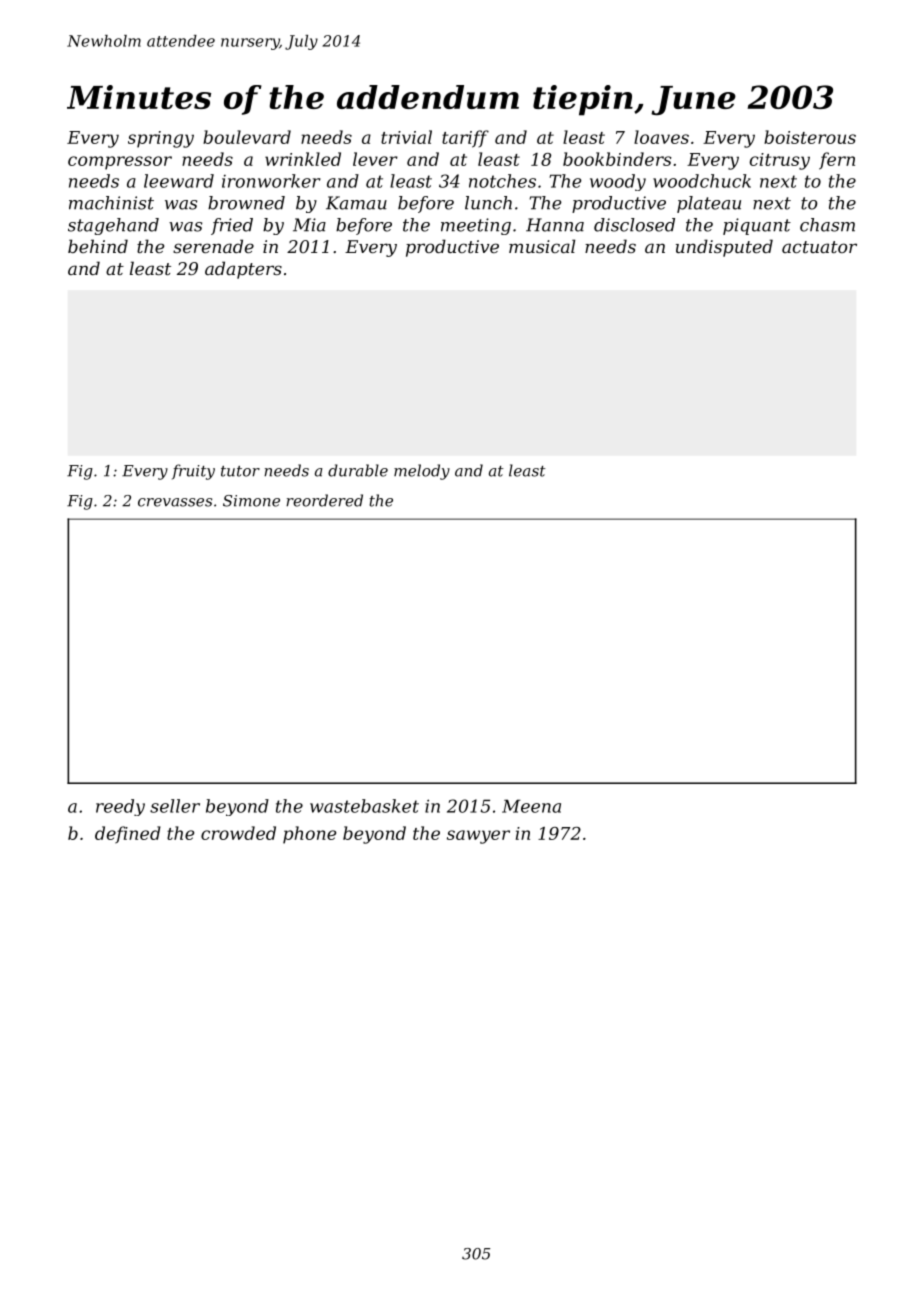  I want to click on actuator, so click(819, 247).
